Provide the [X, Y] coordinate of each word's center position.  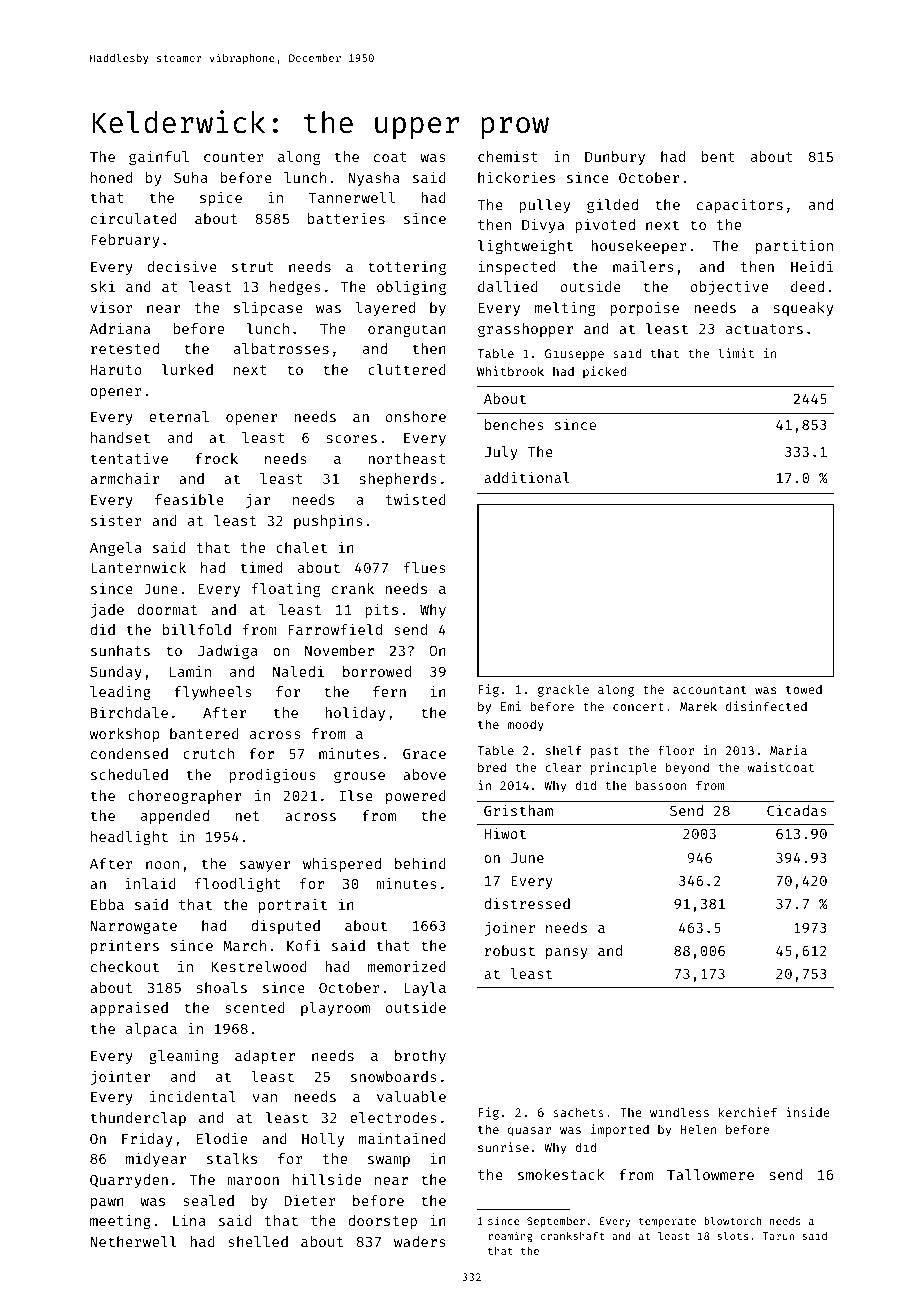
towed [804, 689]
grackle [563, 690]
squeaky [803, 309]
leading [120, 692]
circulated [134, 218]
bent [718, 156]
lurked [187, 369]
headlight [129, 837]
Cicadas [796, 810]
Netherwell [133, 1241]
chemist [508, 156]
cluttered [407, 369]
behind [420, 863]
